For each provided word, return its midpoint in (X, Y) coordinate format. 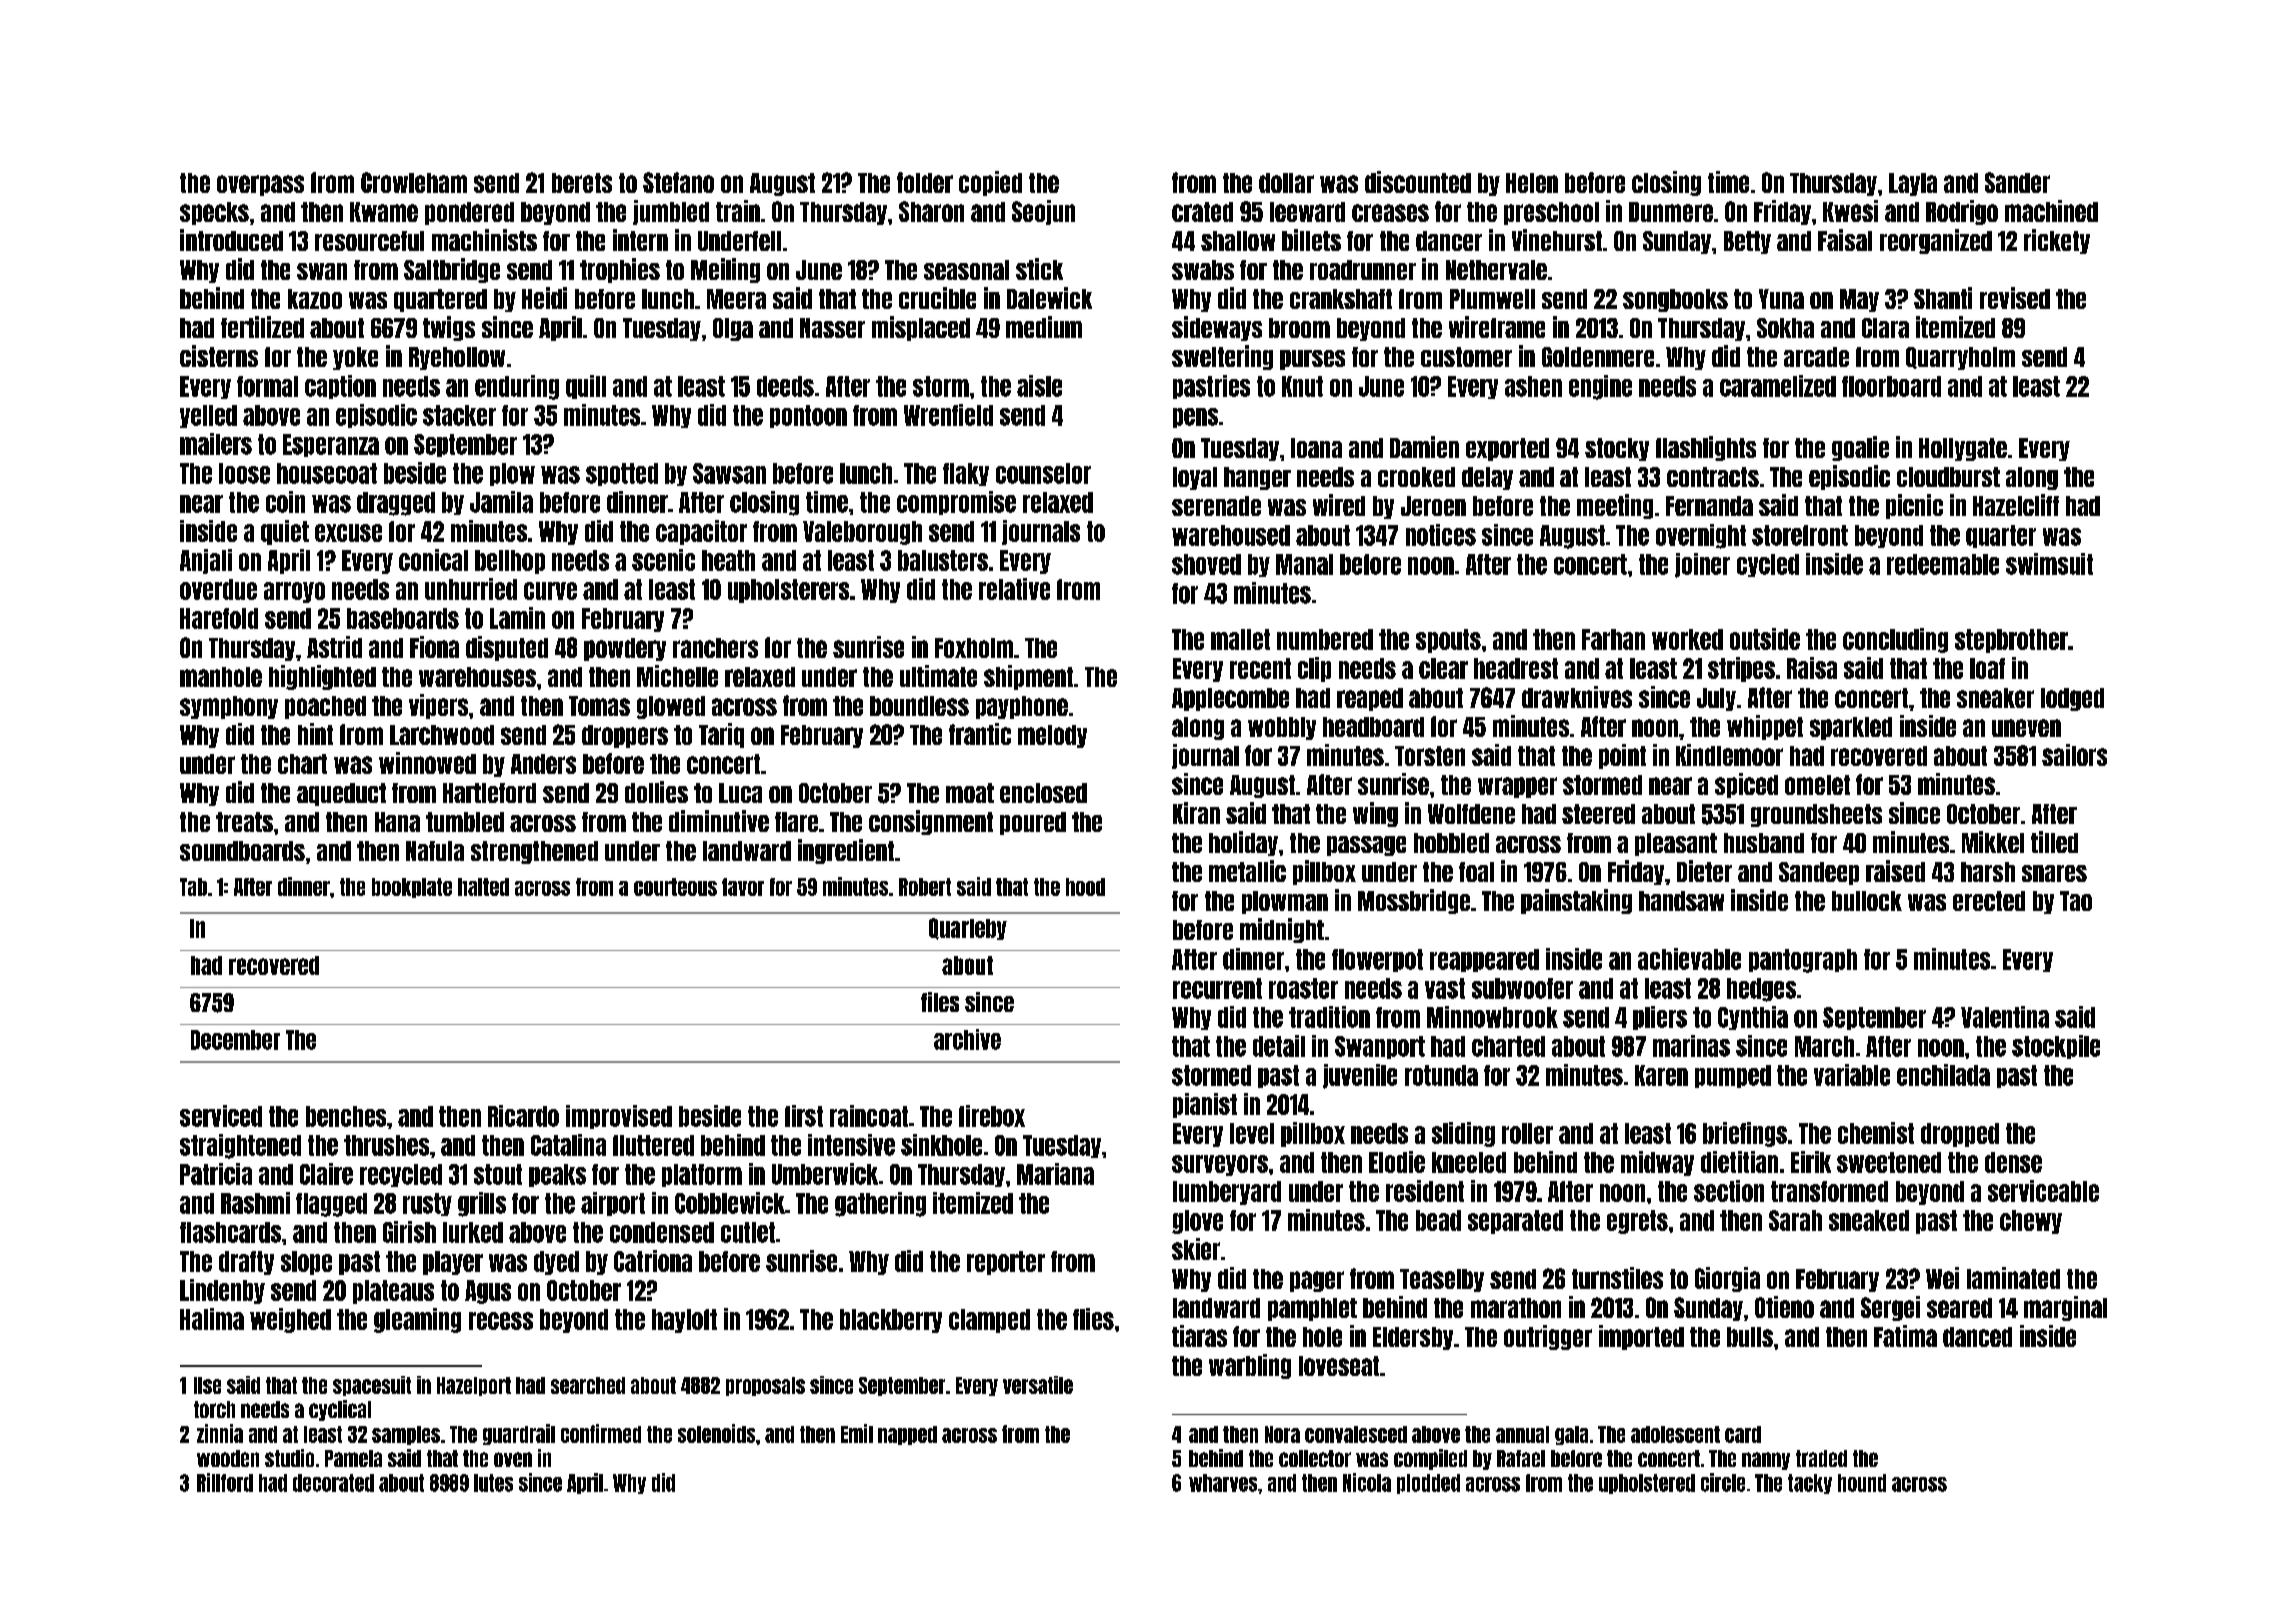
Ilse (207, 1385)
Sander (2017, 182)
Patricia (216, 1174)
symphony (229, 707)
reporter (1006, 1263)
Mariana (1055, 1174)
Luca (740, 793)
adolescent (1675, 1434)
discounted (1418, 182)
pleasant (1676, 844)
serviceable (2043, 1191)
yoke (355, 358)
